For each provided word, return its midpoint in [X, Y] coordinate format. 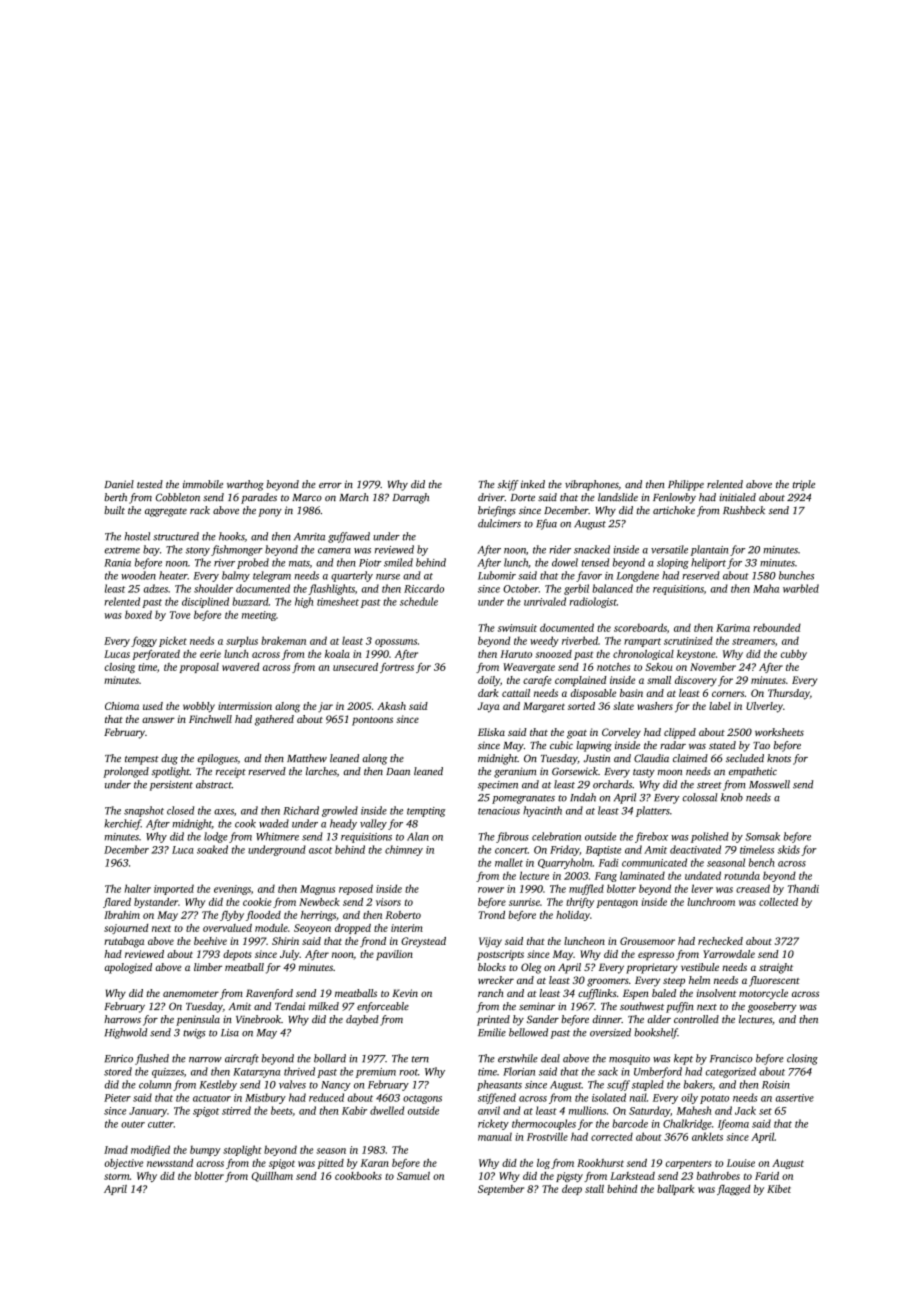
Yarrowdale [729, 954]
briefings [497, 511]
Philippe [686, 485]
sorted [581, 706]
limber [208, 967]
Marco [307, 497]
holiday [573, 916]
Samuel [413, 1176]
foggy [144, 641]
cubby [794, 655]
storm [117, 1176]
